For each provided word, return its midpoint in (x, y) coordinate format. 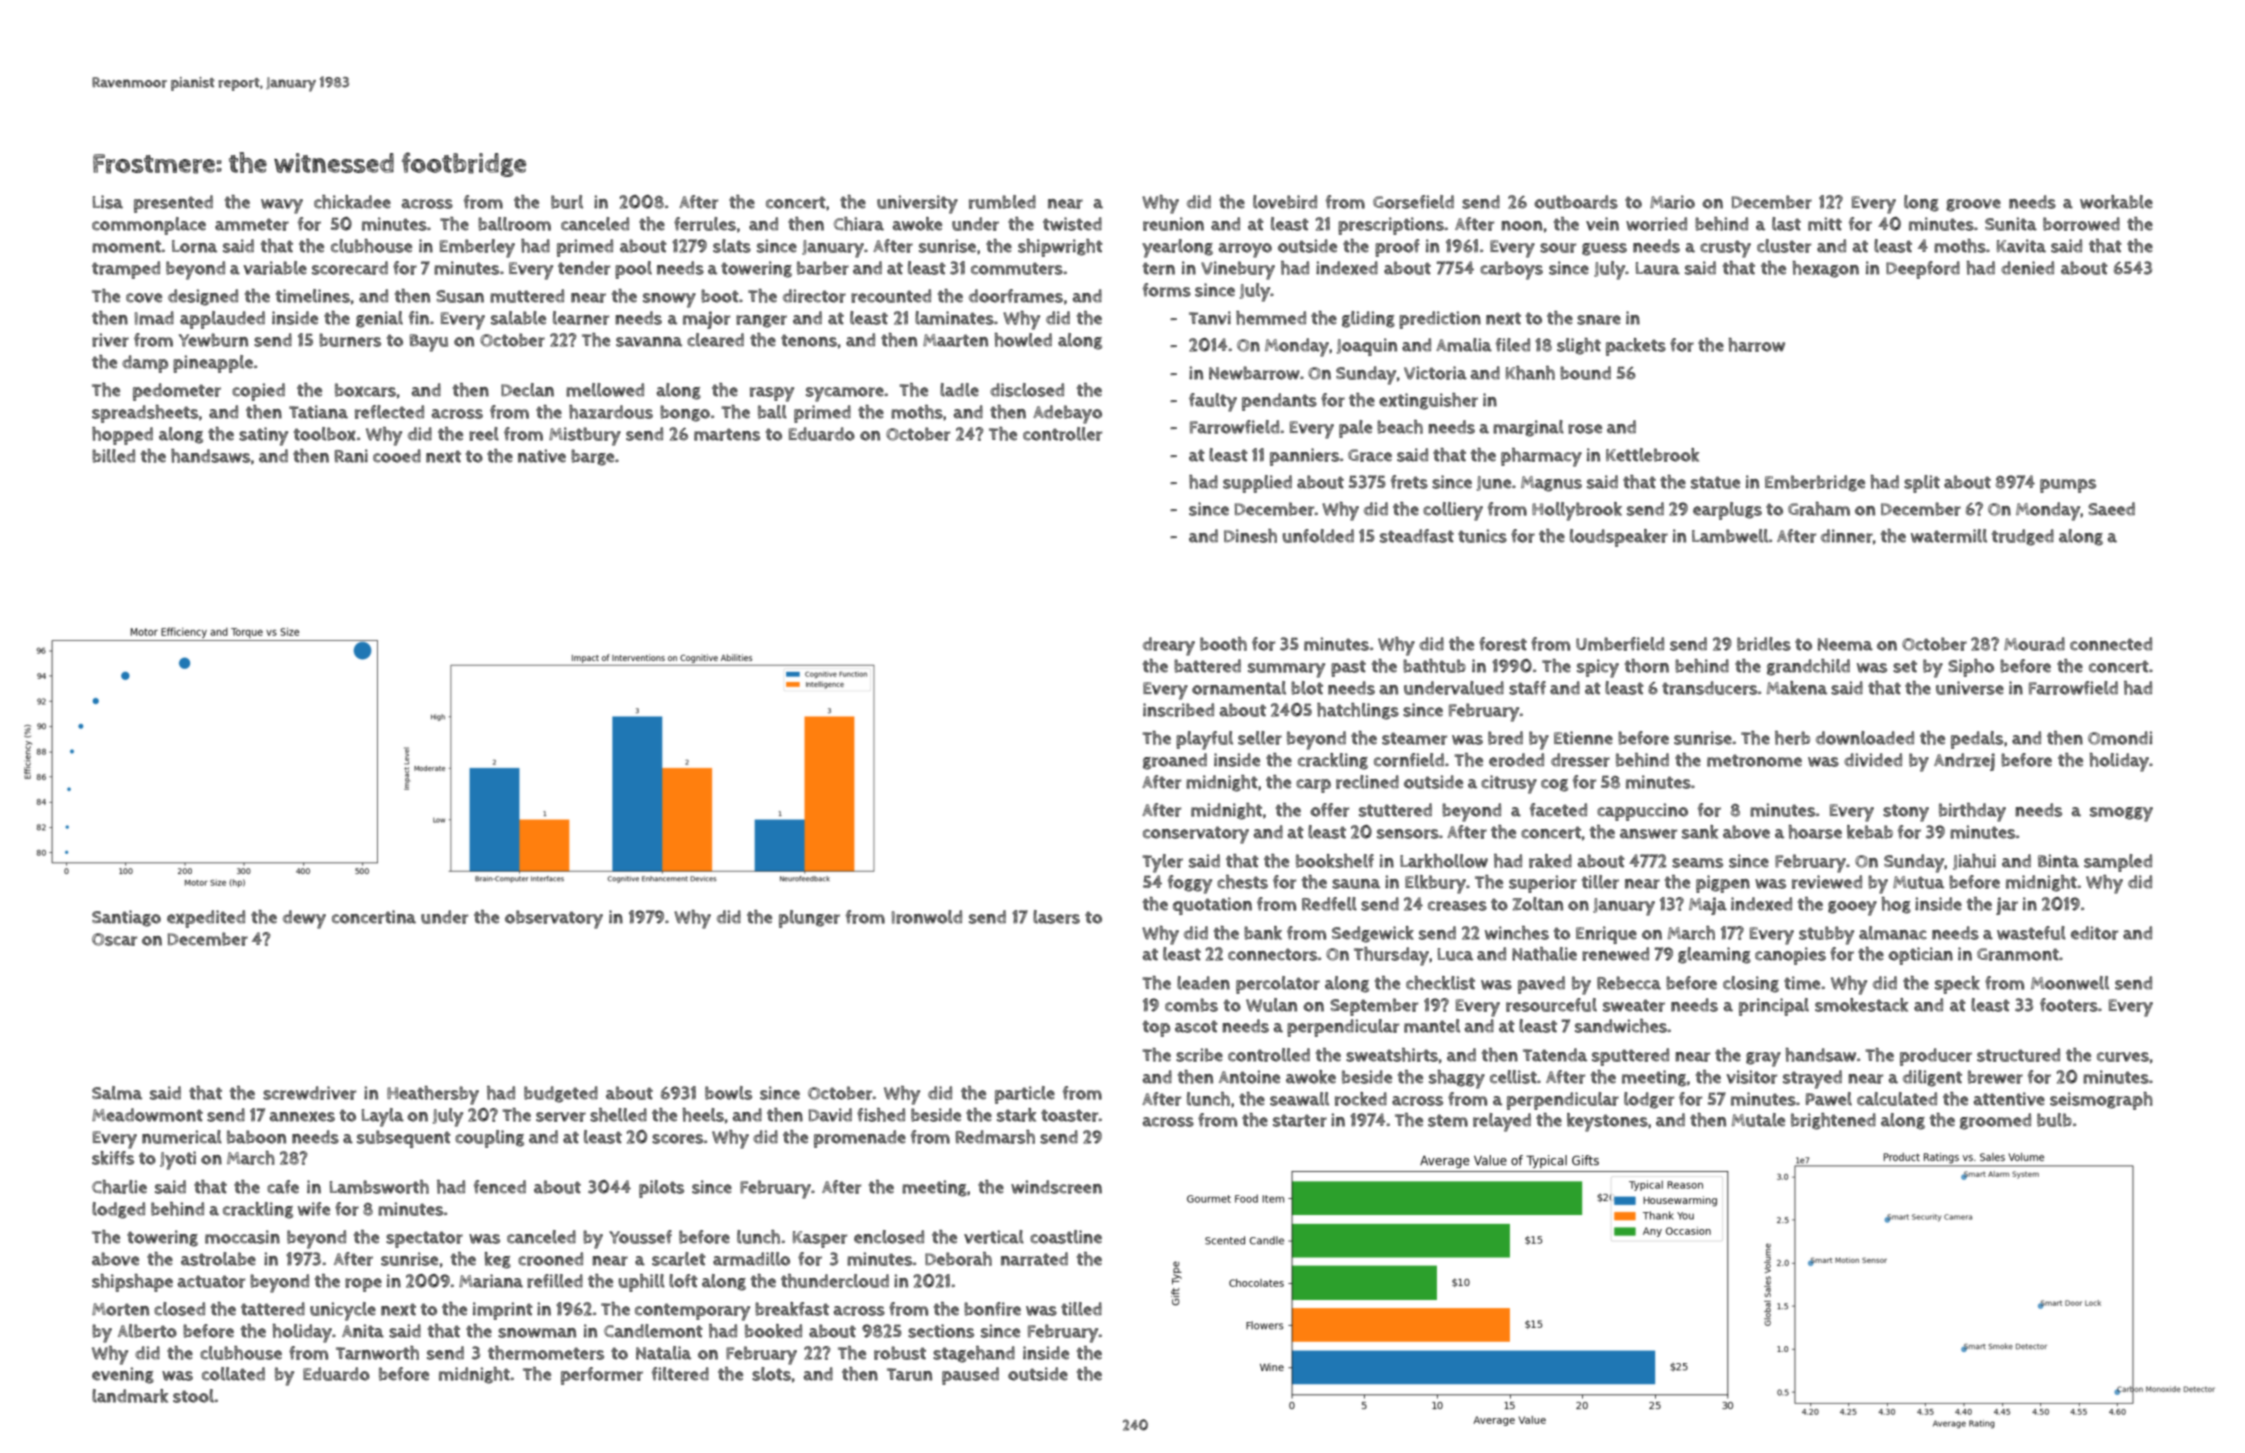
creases (1457, 906)
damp (145, 364)
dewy (304, 919)
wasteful (2031, 933)
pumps (2068, 486)
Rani (351, 456)
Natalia (663, 1353)
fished (881, 1115)
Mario (1672, 202)
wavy (282, 206)
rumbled (1002, 202)
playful (1204, 740)
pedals (1977, 740)
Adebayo (1067, 414)
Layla (383, 1117)
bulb (2054, 1120)
